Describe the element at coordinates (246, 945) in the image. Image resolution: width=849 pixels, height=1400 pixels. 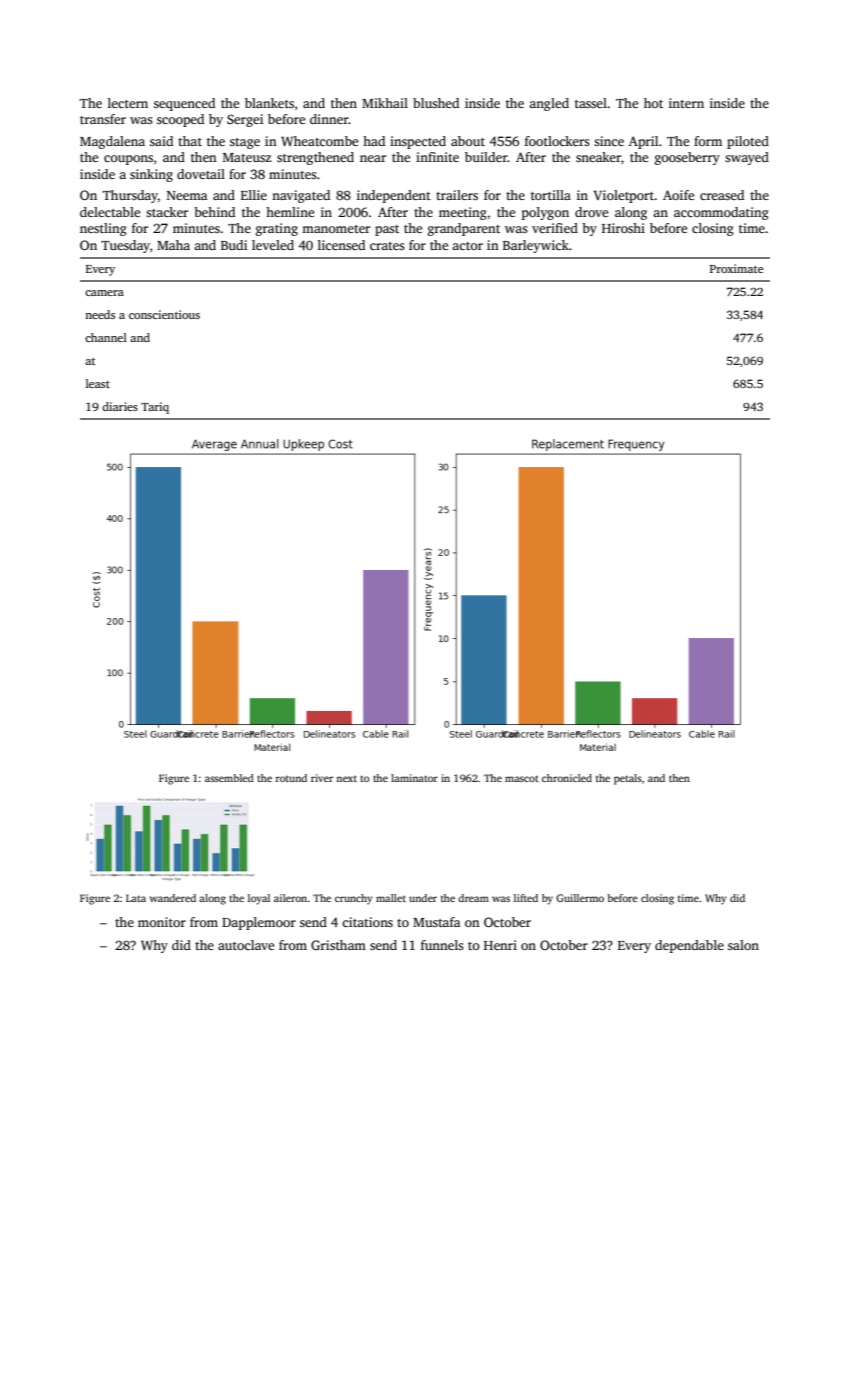
I see `autoclave` at that location.
